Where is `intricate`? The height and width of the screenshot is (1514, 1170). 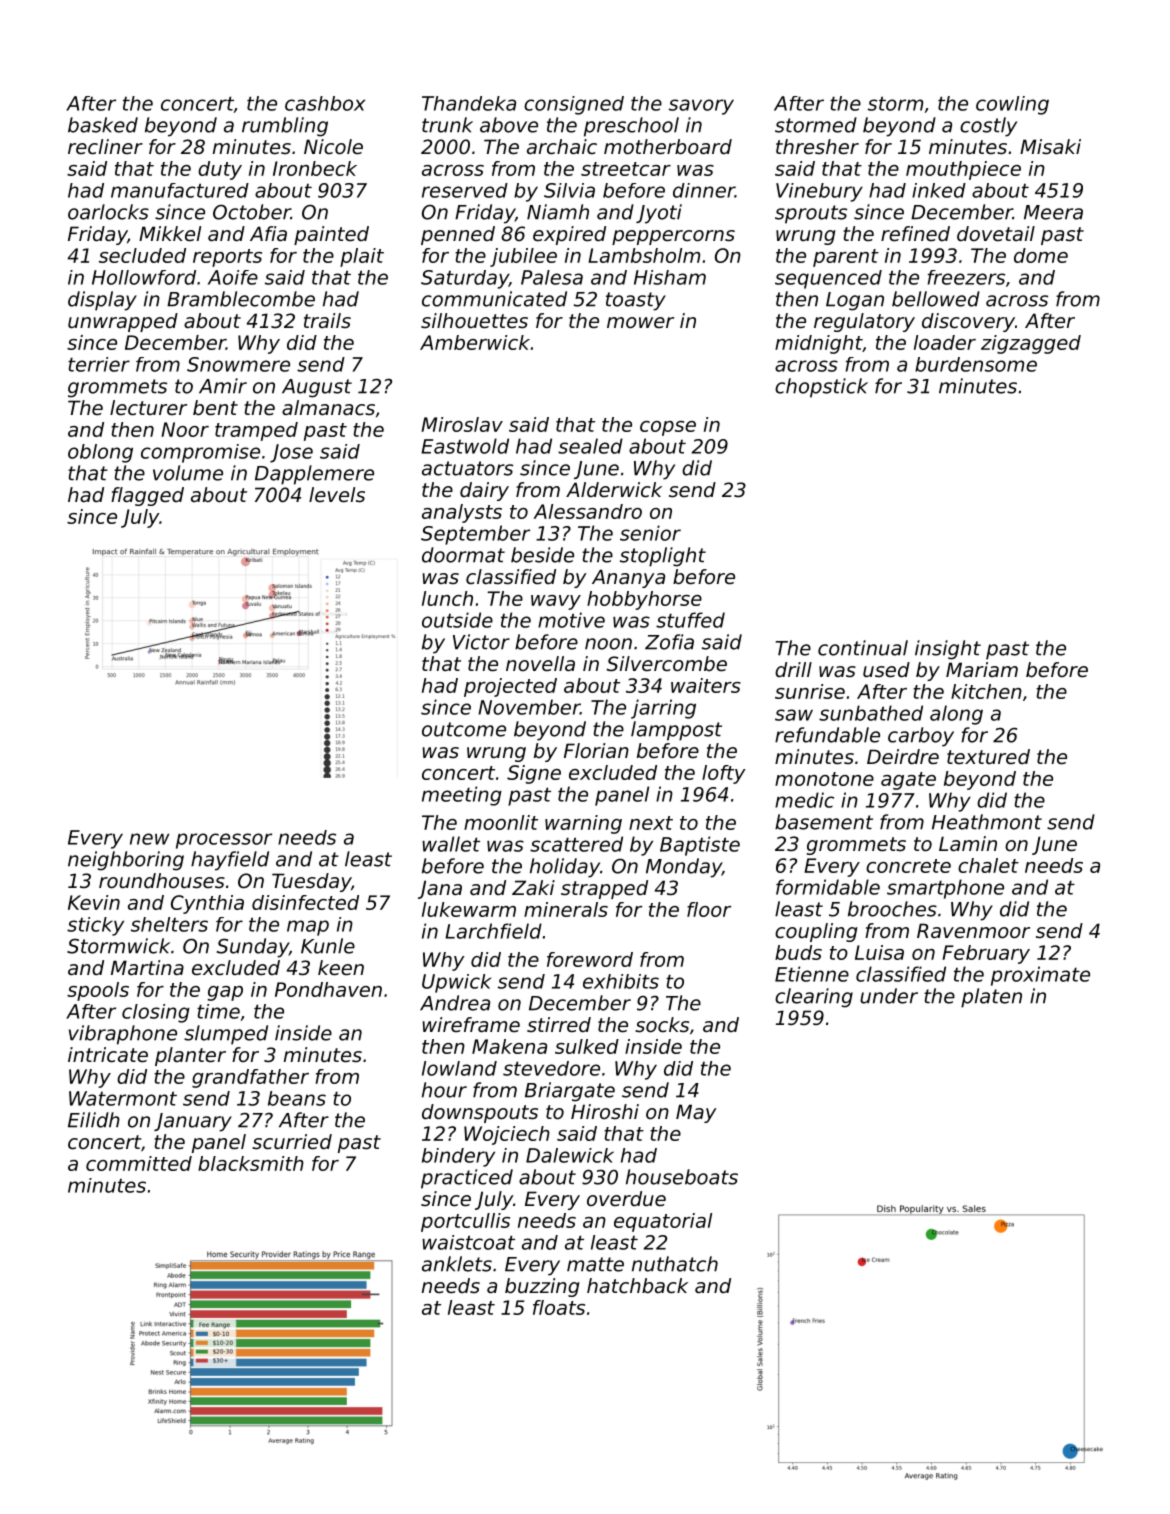 intricate is located at coordinates (108, 1055).
